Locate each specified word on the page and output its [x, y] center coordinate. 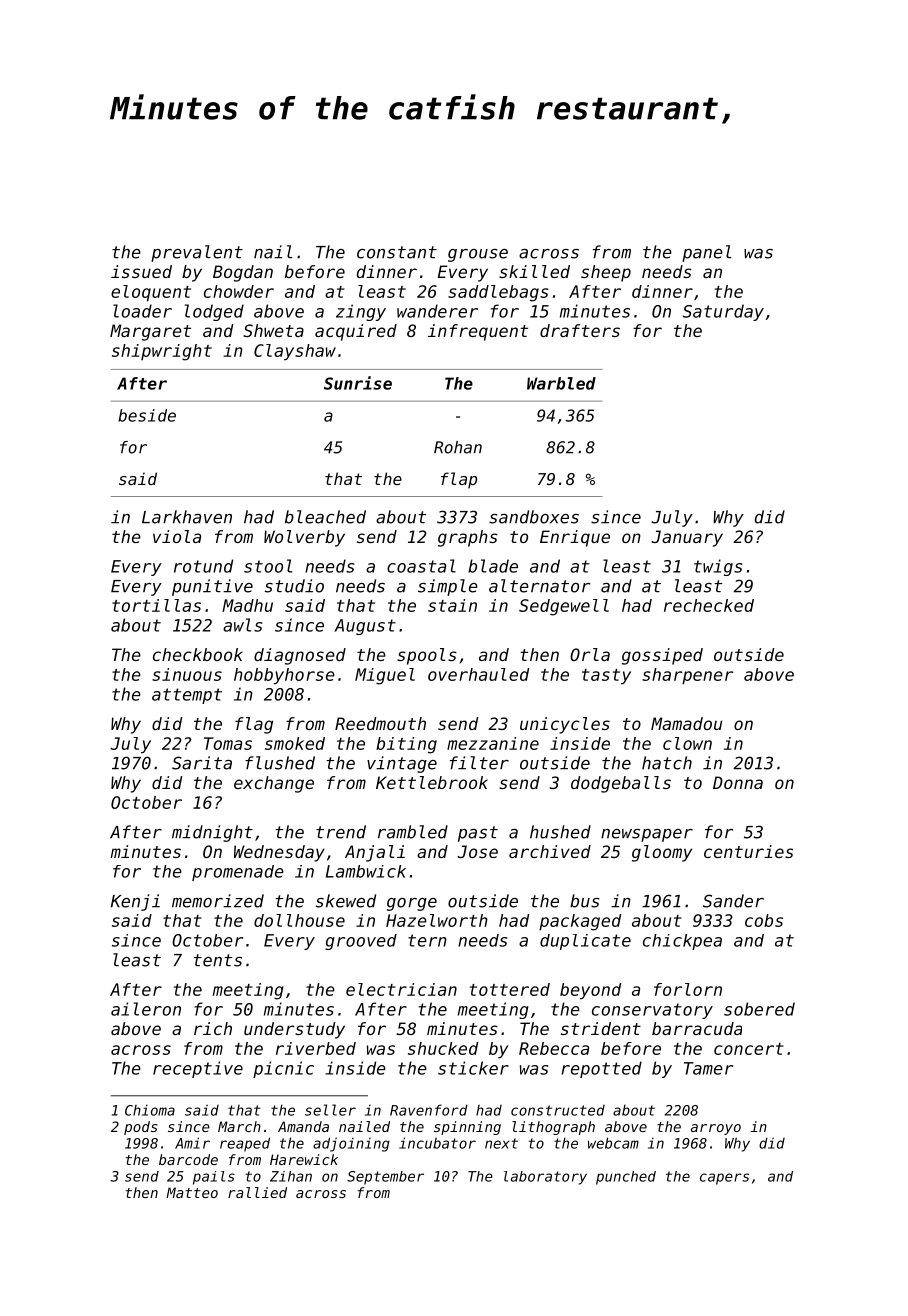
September [385, 1178]
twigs [718, 567]
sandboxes [534, 517]
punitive [212, 587]
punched [626, 1178]
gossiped [662, 656]
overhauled [478, 674]
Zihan [291, 1176]
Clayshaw [295, 352]
